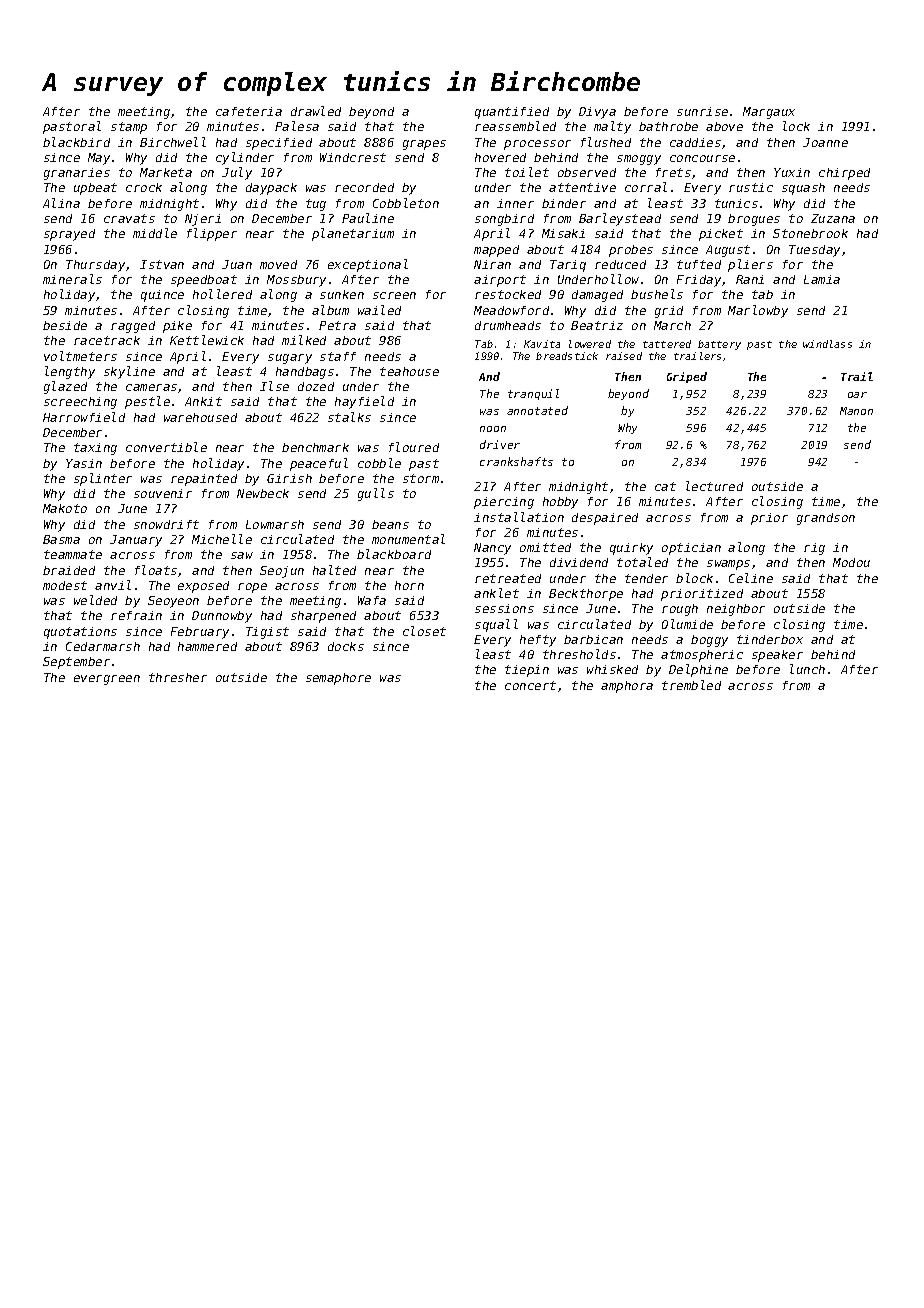 The height and width of the image is (1308, 924). What do you see at coordinates (769, 113) in the image?
I see `Margaux` at bounding box center [769, 113].
